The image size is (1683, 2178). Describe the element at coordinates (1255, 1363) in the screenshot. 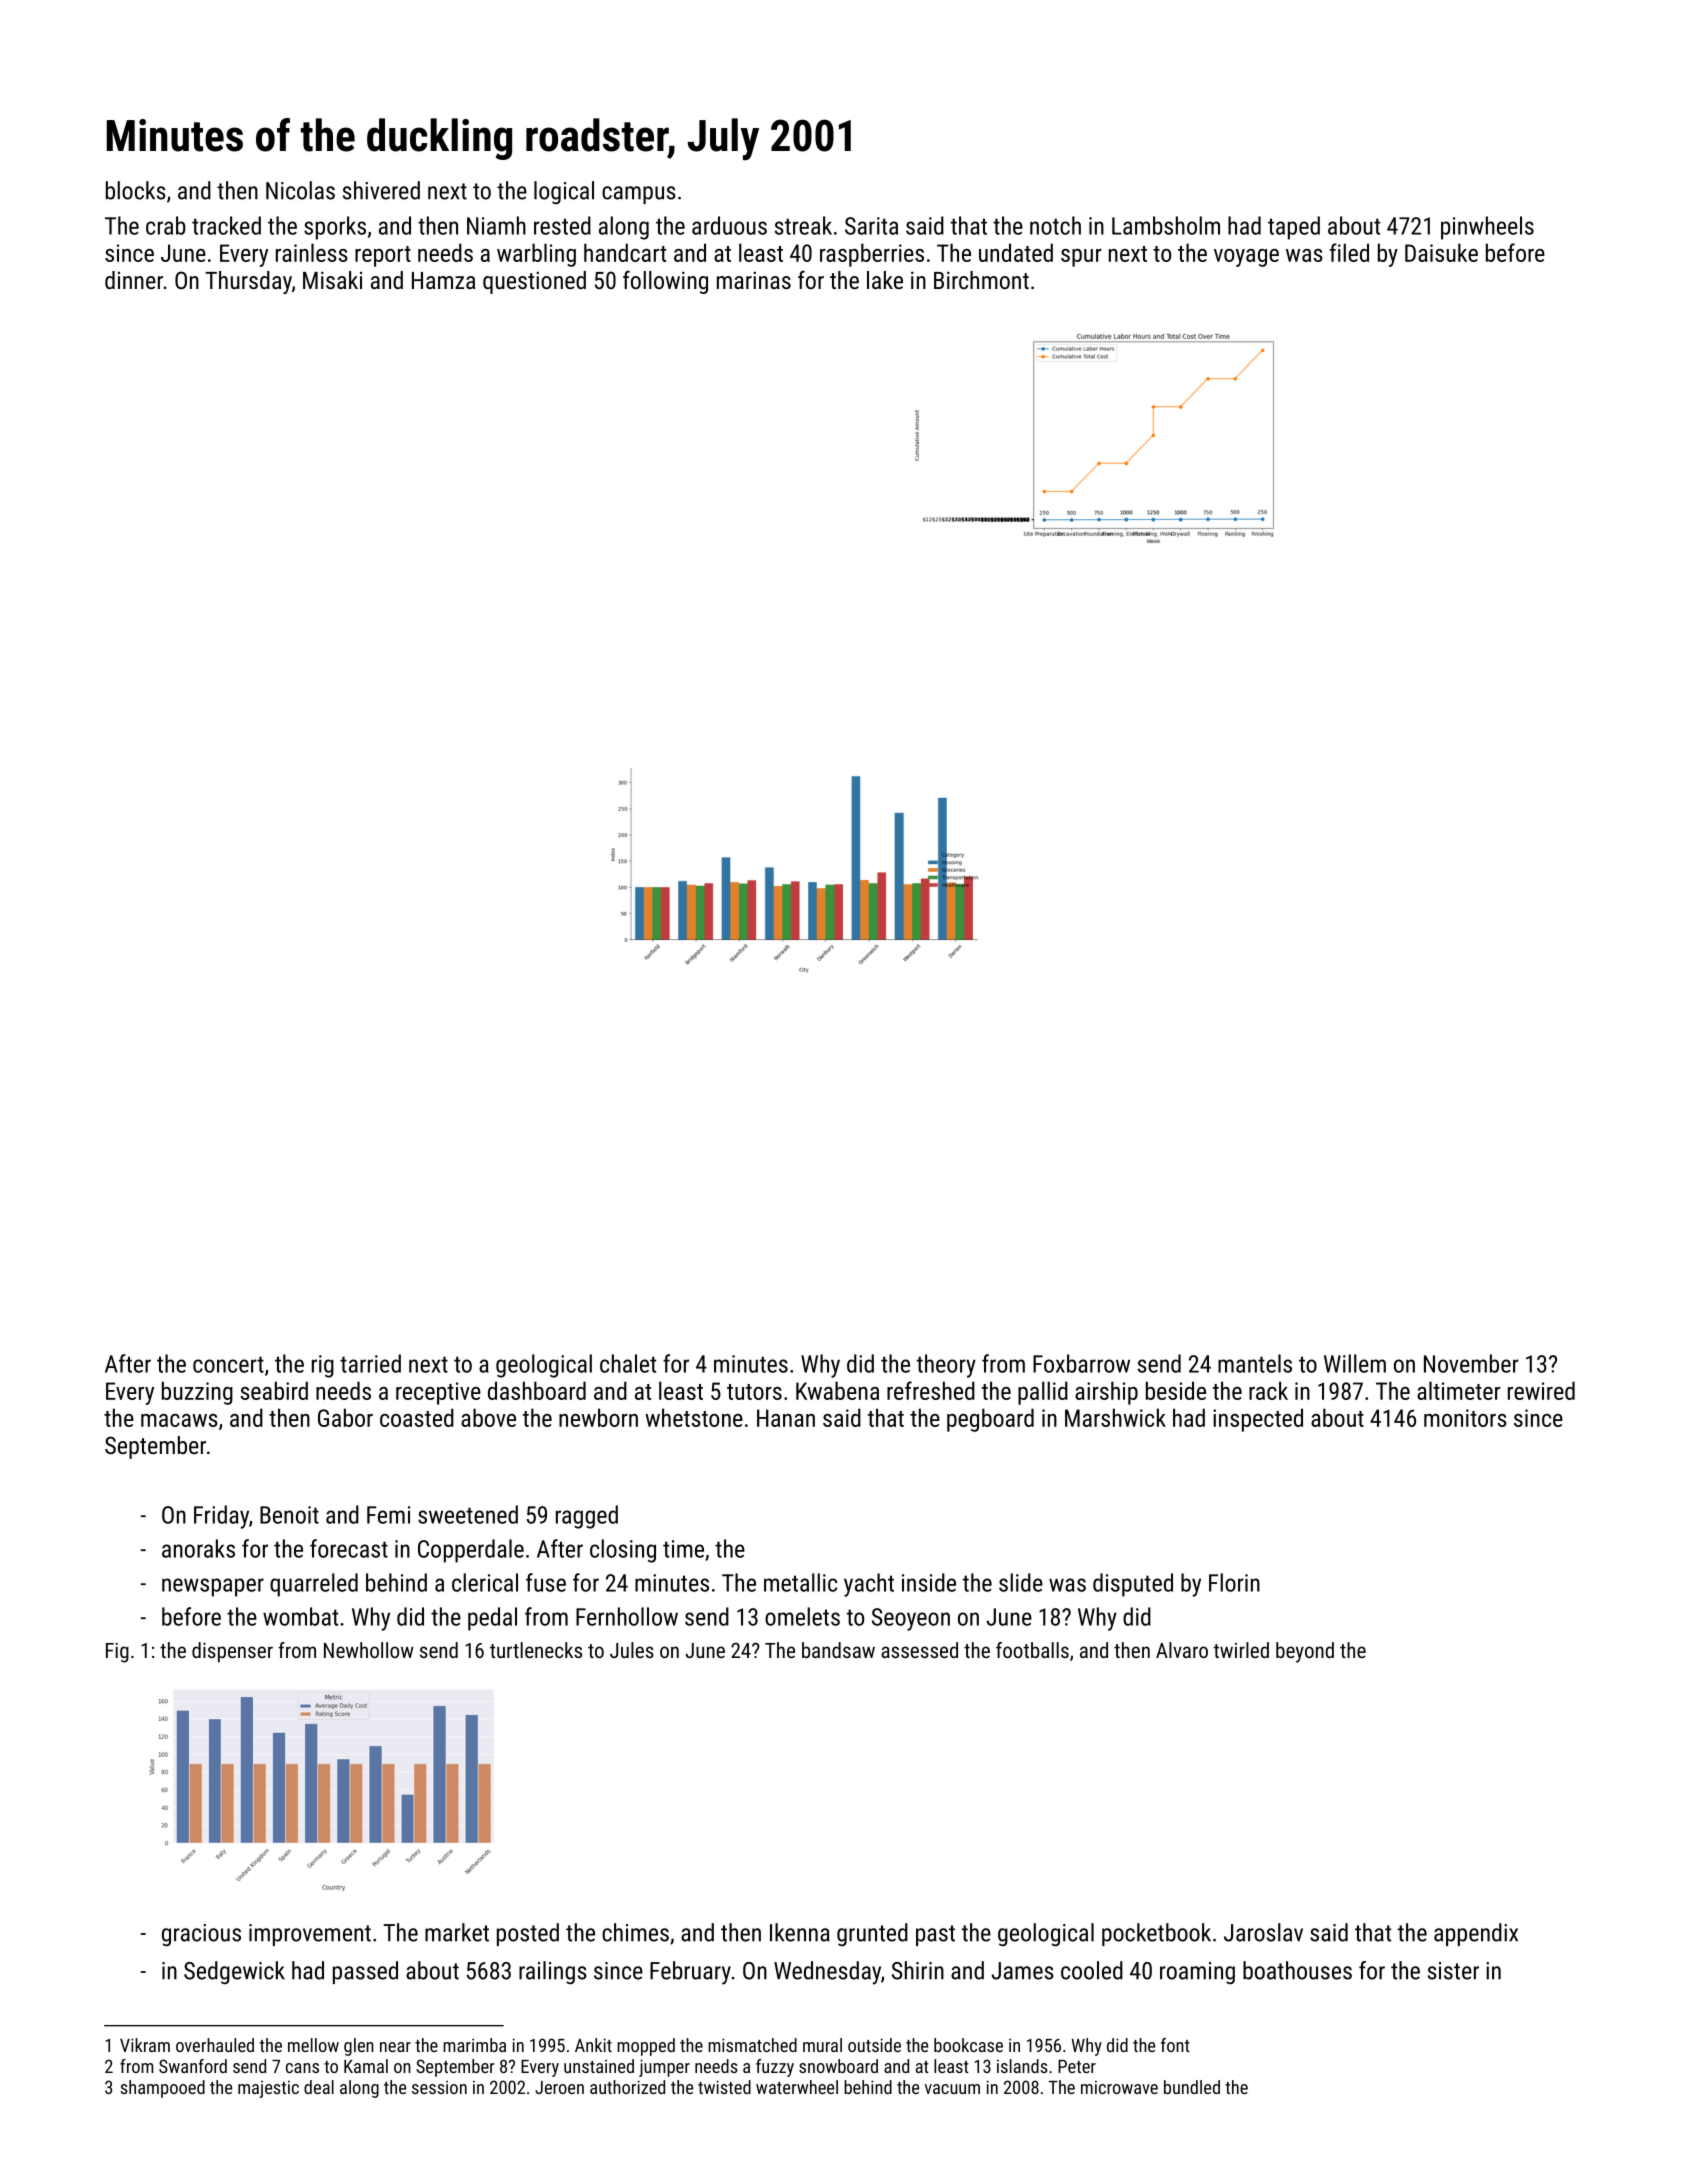

I see `mantels` at that location.
